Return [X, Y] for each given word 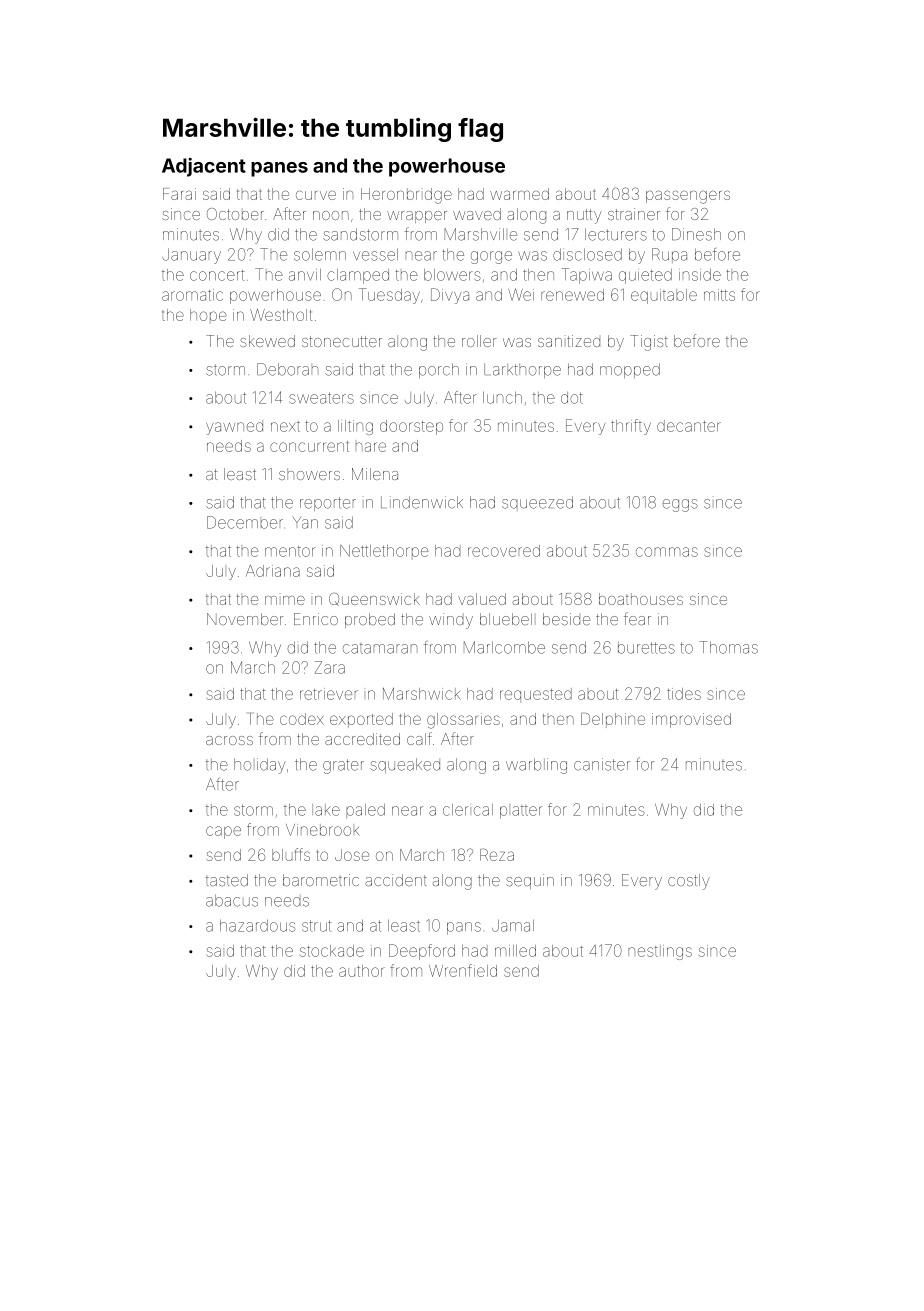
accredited [362, 739]
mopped [630, 370]
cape [223, 832]
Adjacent [204, 167]
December [245, 522]
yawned [234, 428]
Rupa [669, 255]
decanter [689, 426]
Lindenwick [422, 502]
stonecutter [342, 341]
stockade [332, 951]
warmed [519, 194]
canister [602, 764]
